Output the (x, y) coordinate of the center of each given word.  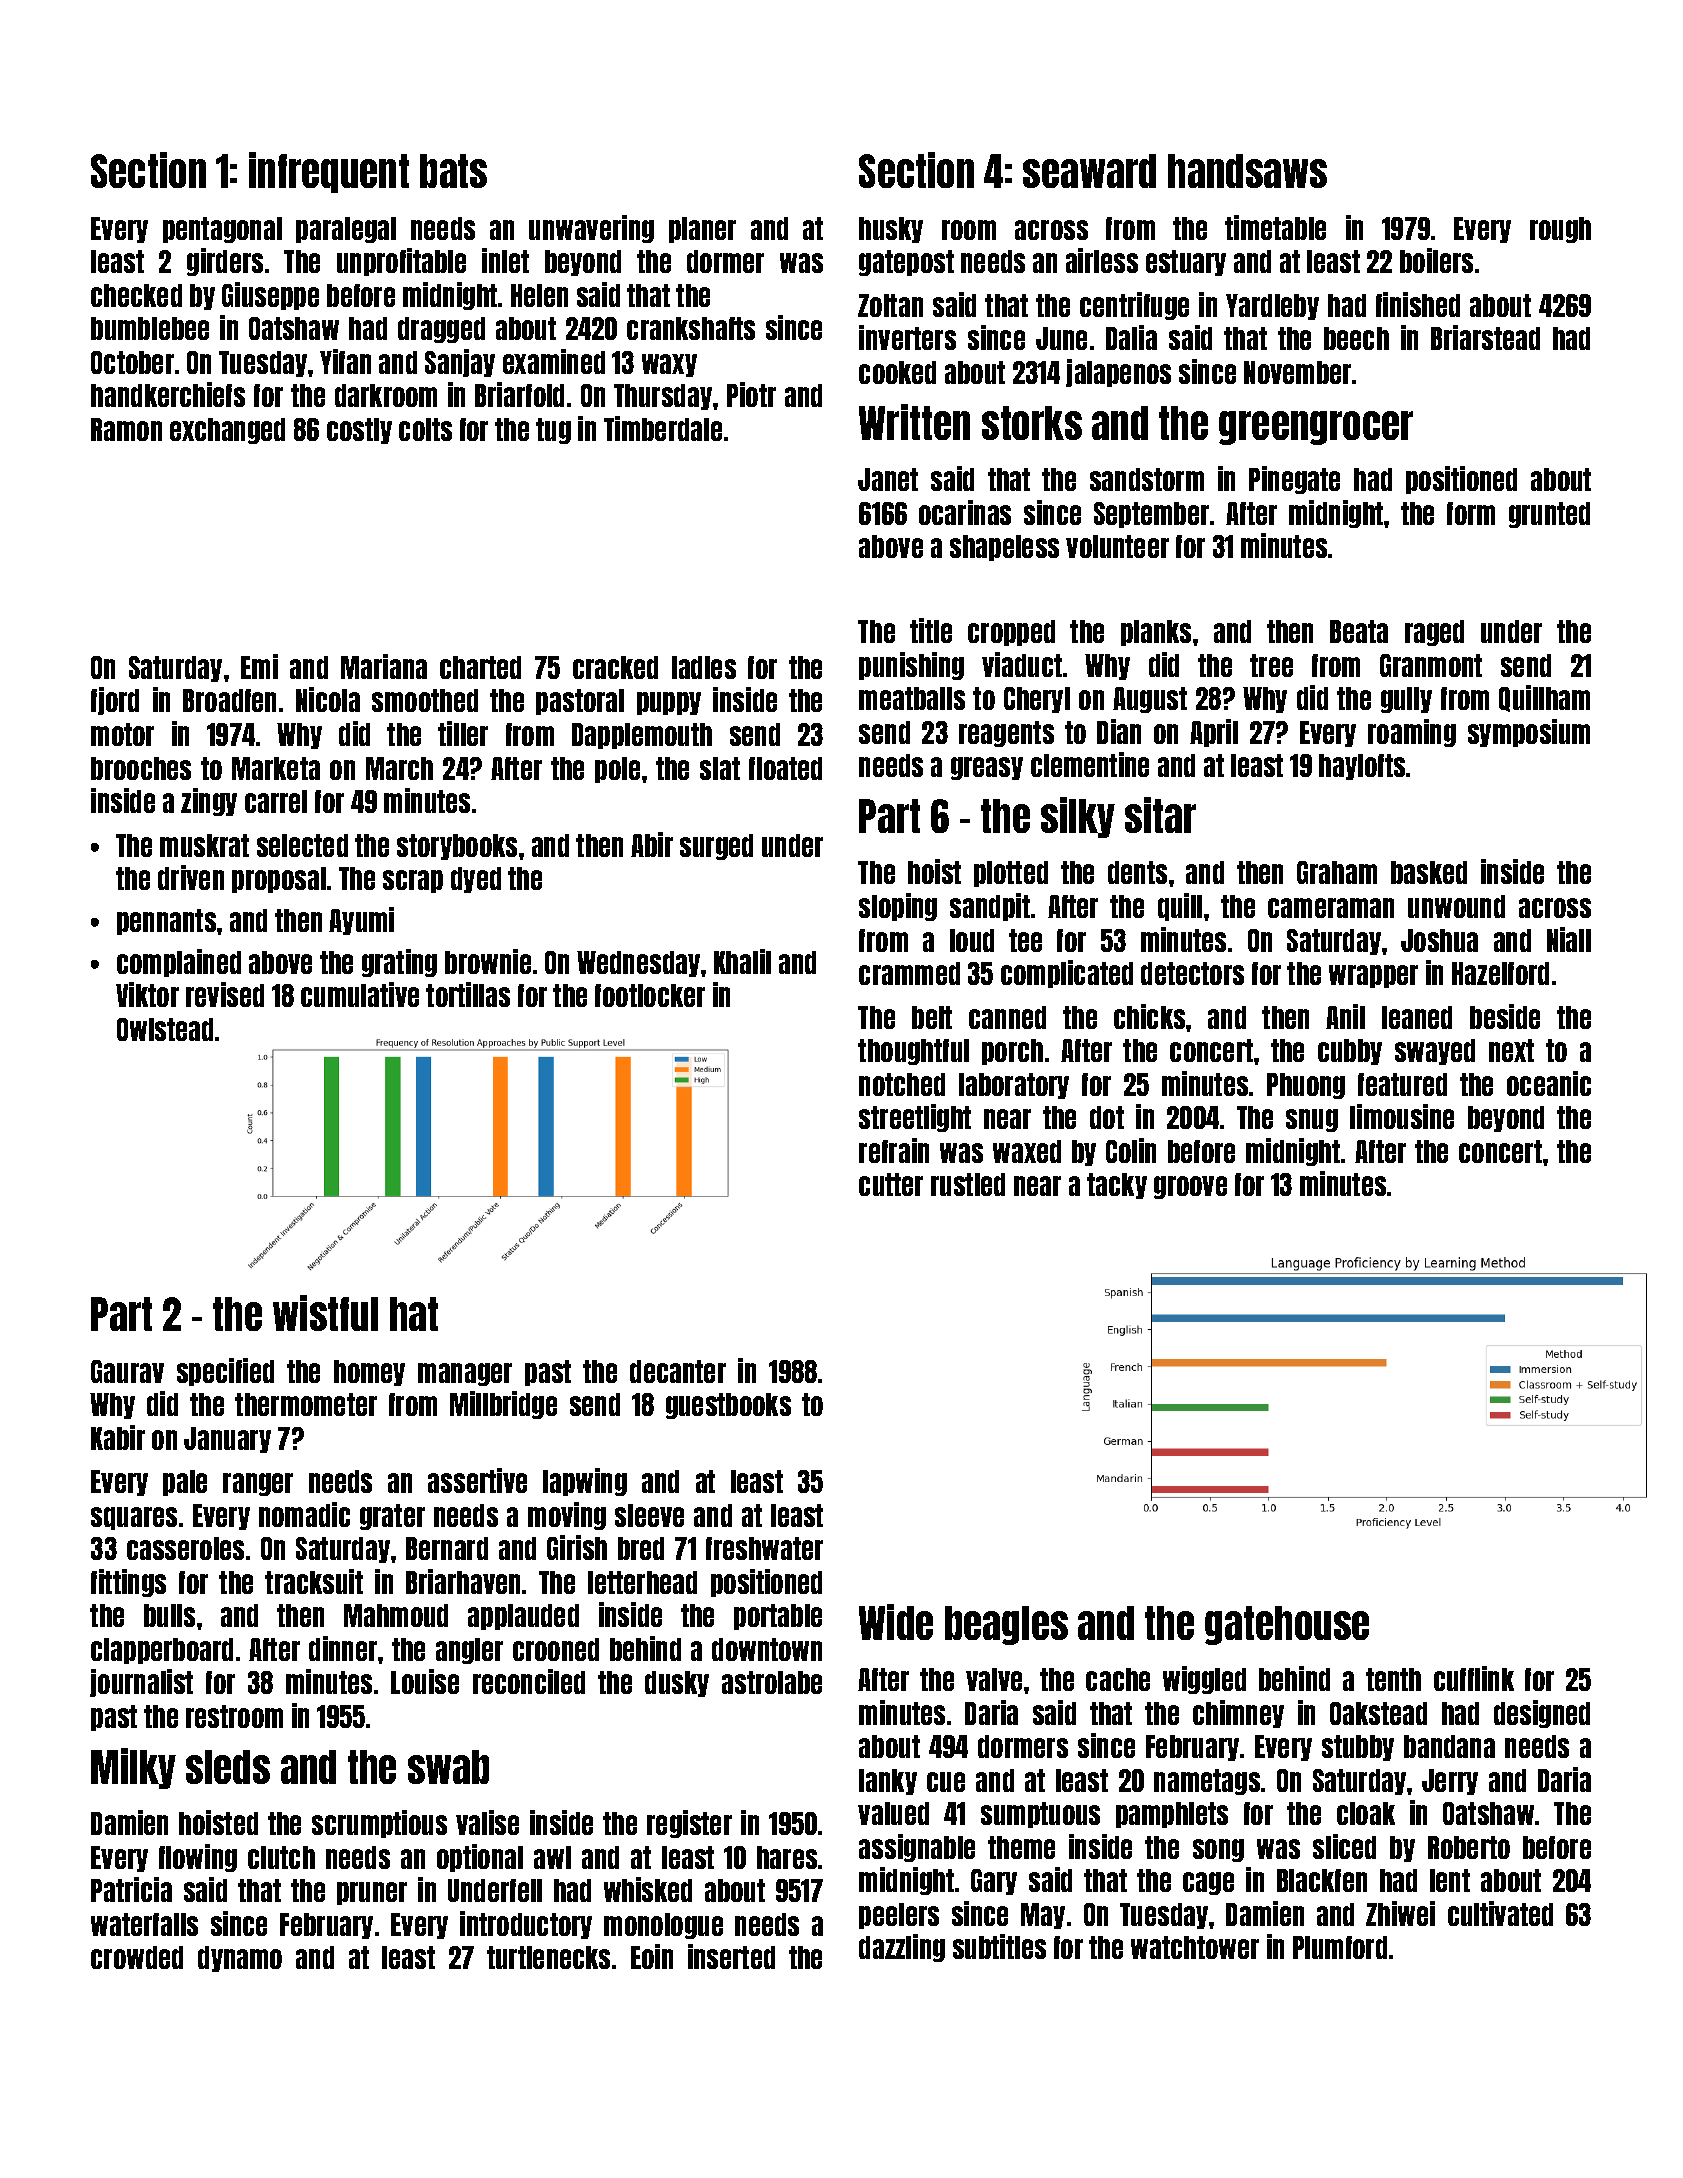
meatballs (912, 698)
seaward (1089, 171)
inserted (731, 1956)
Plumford (1340, 1947)
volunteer (1117, 546)
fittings (128, 1583)
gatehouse (1287, 1625)
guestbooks (728, 1406)
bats (453, 171)
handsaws (1247, 171)
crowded (137, 1957)
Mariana (384, 666)
